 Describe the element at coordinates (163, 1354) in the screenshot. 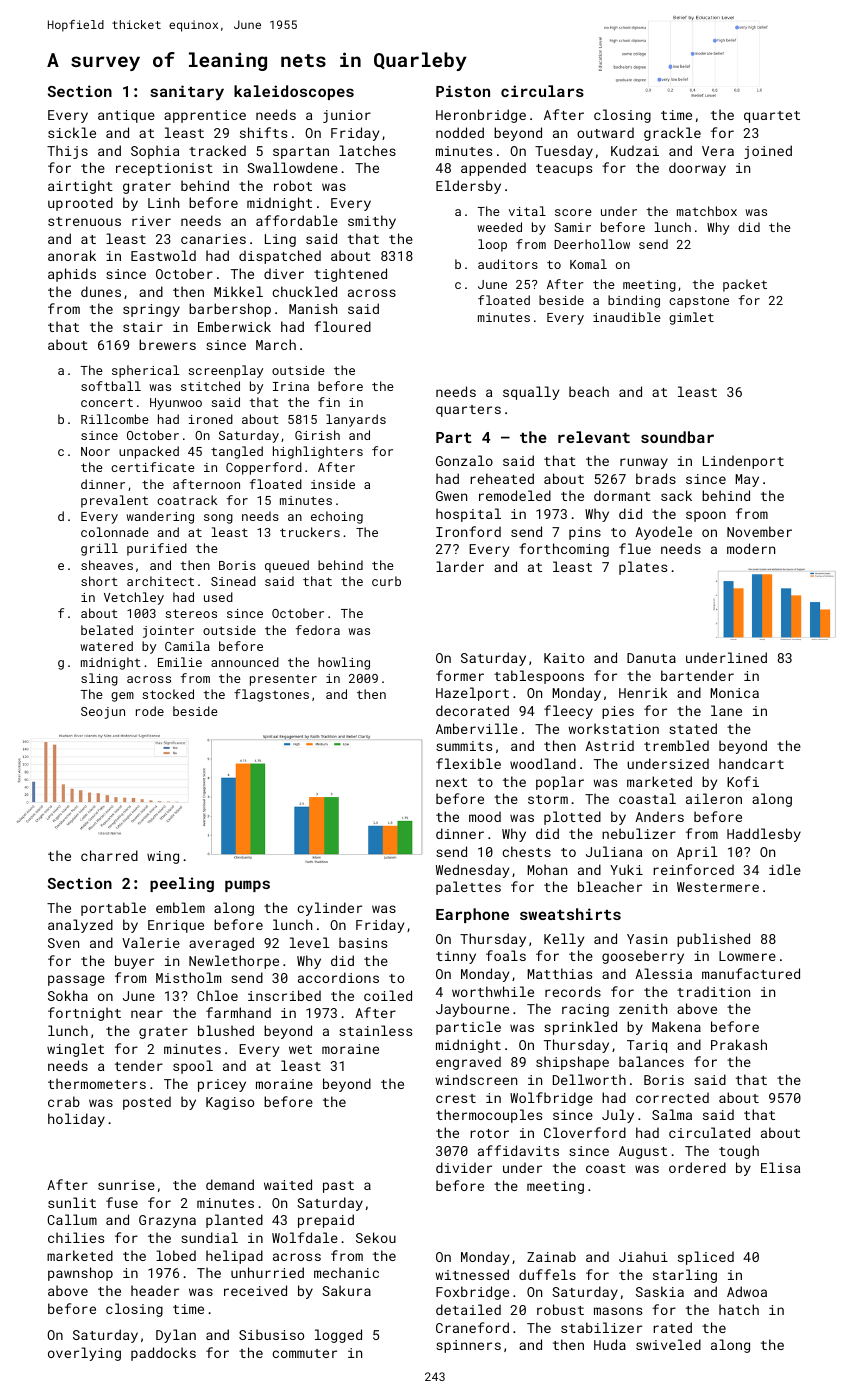

I see `paddocks` at that location.
